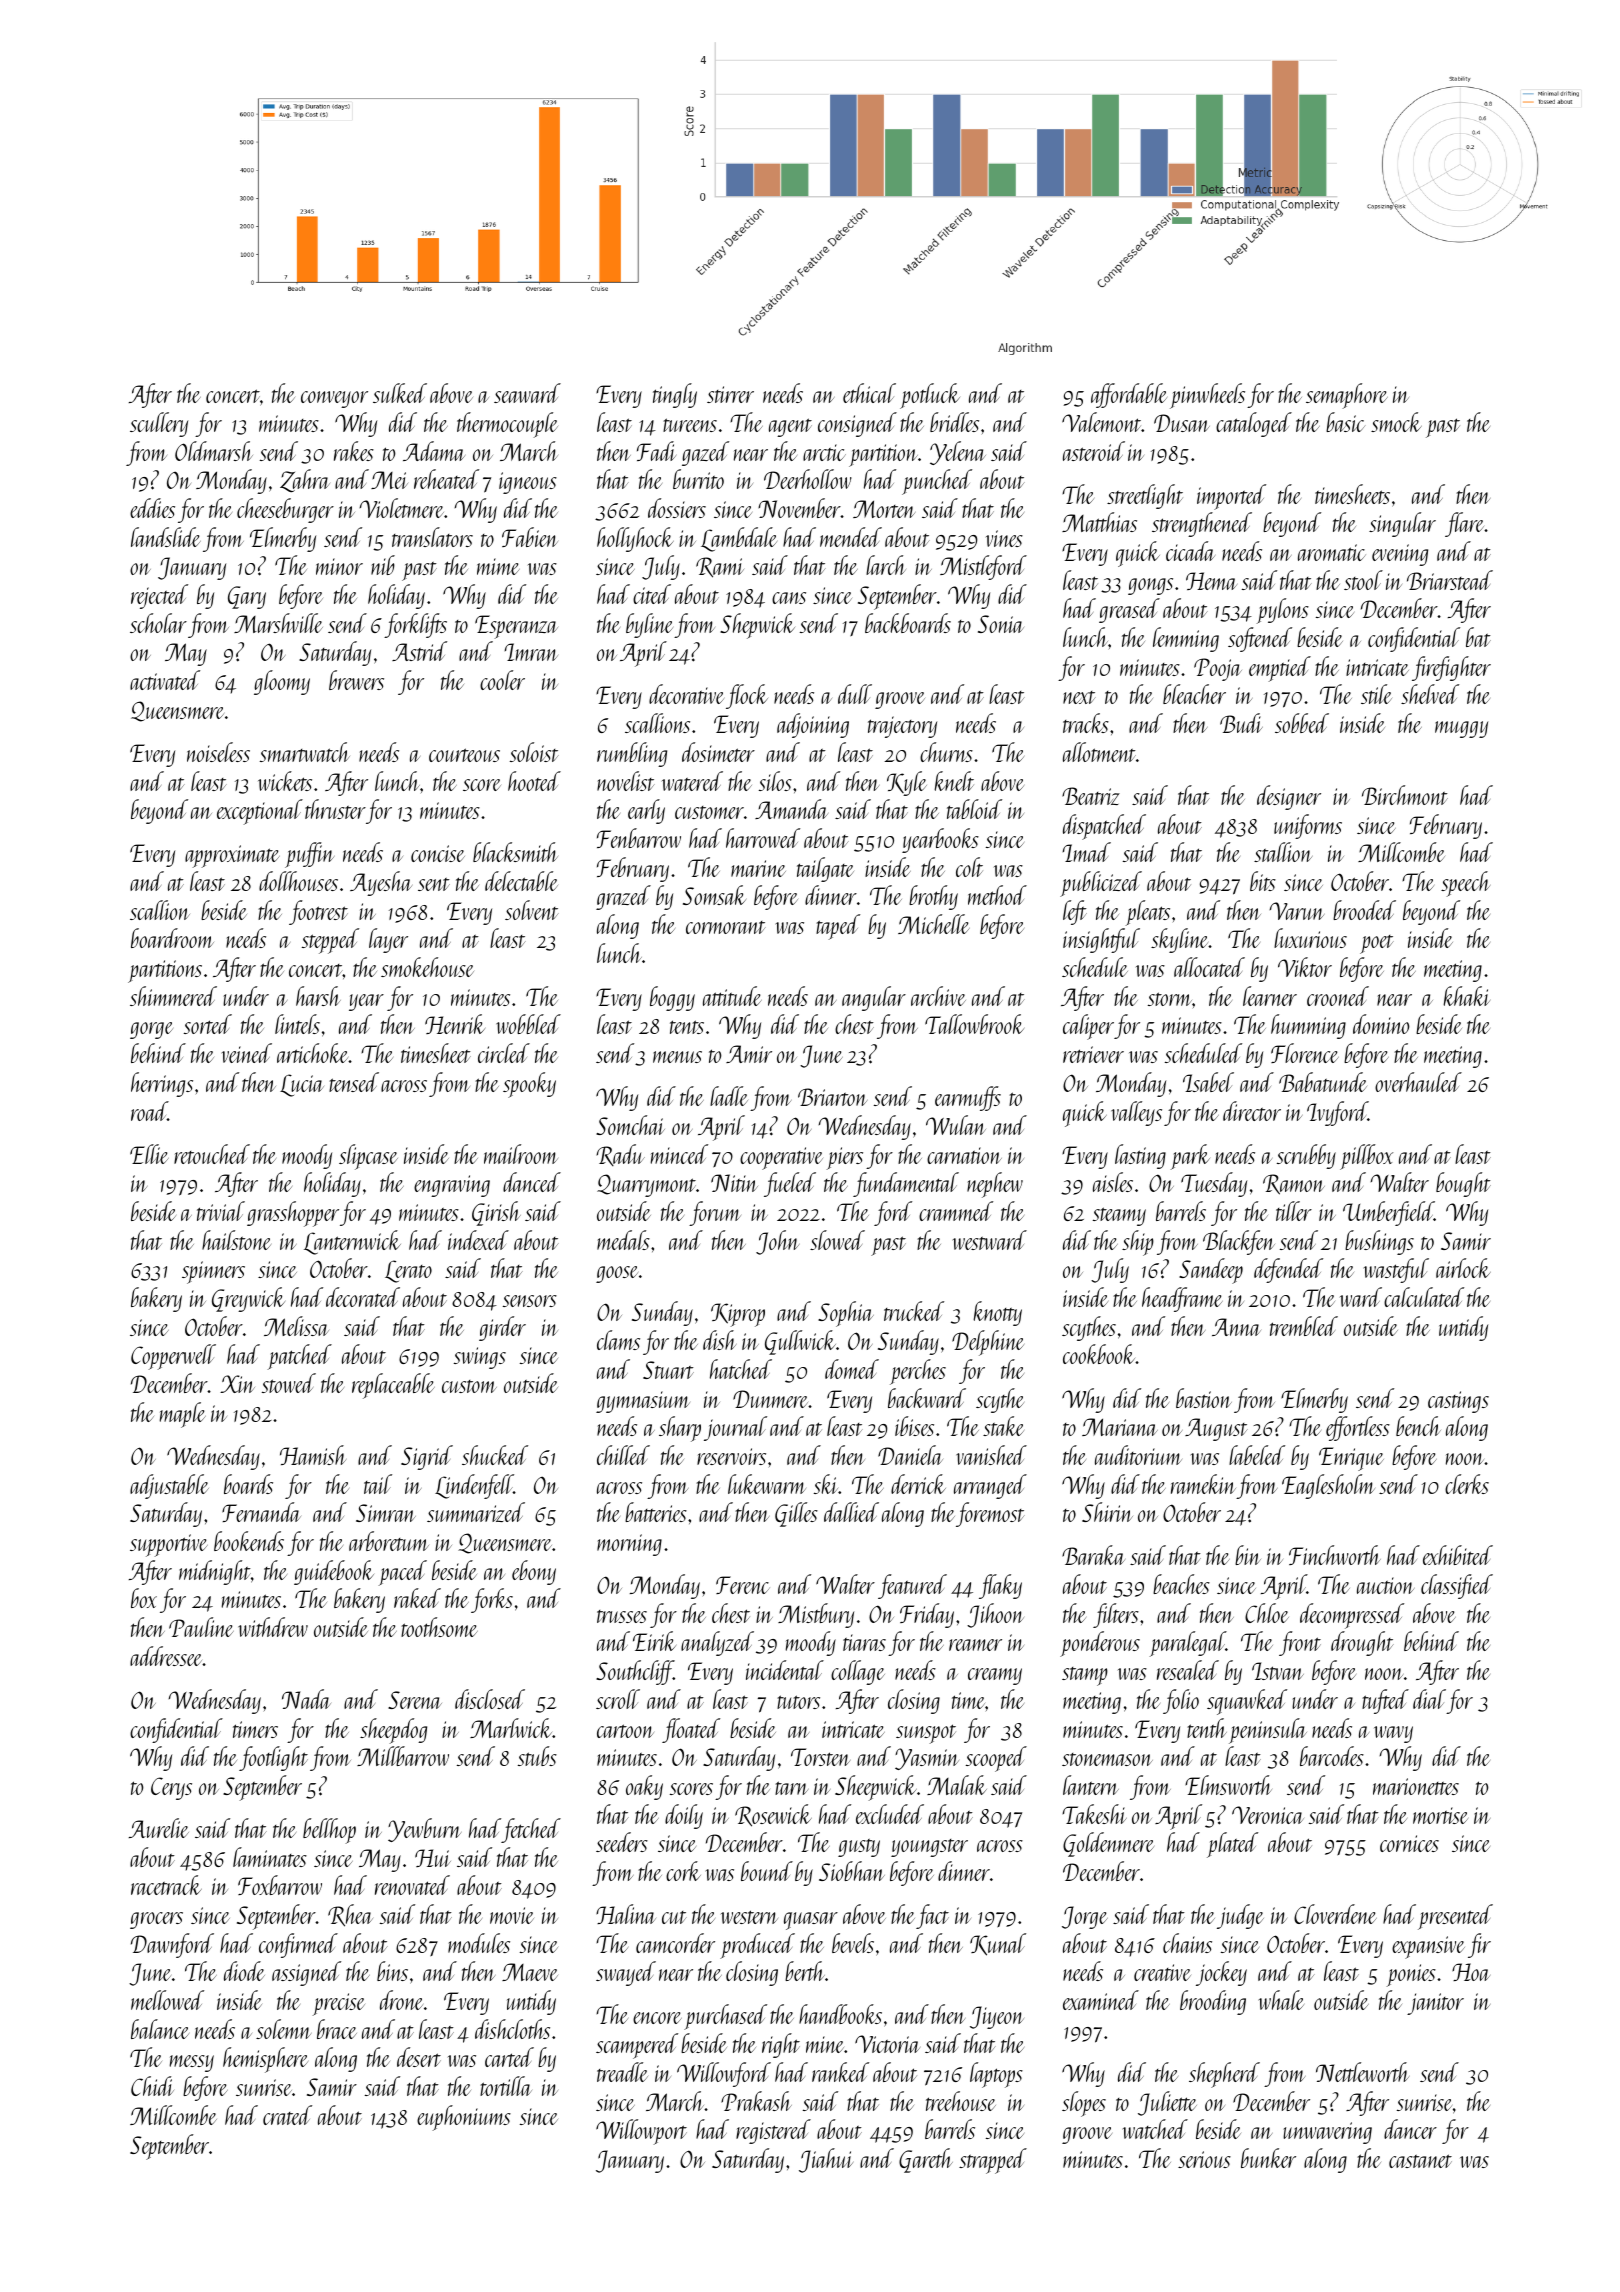 This screenshot has height=2292, width=1620. I want to click on Rami, so click(720, 567).
